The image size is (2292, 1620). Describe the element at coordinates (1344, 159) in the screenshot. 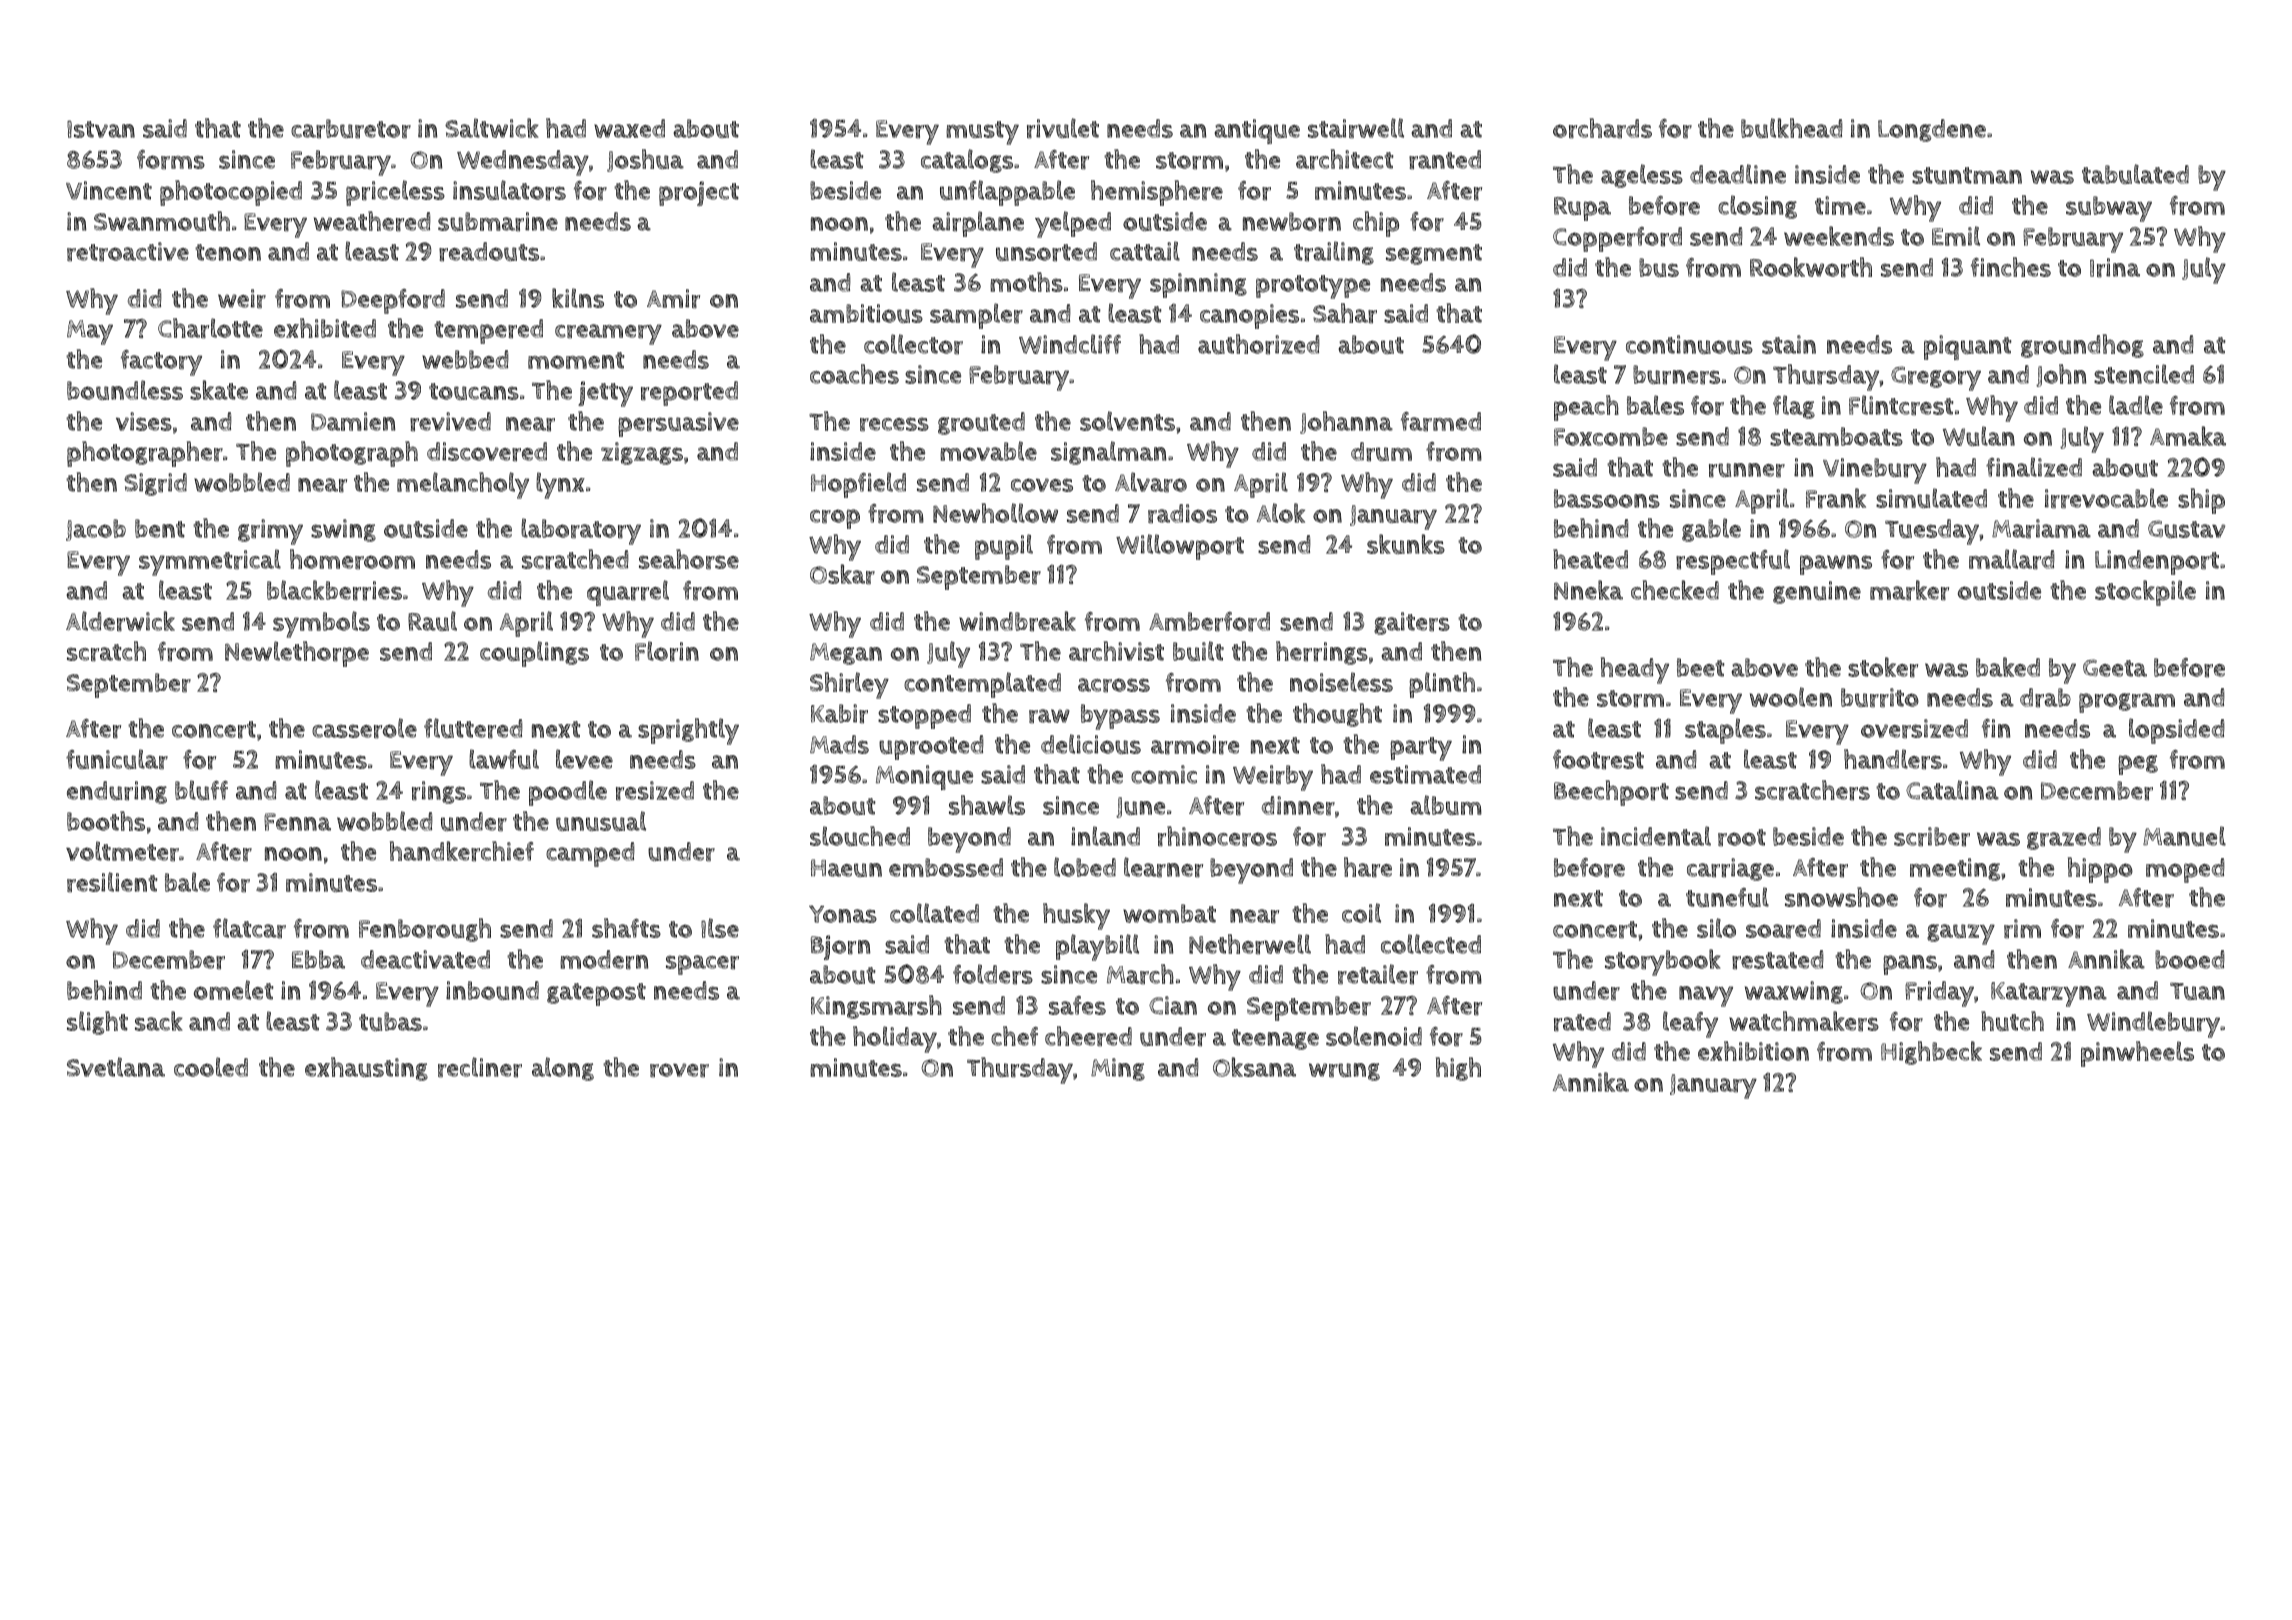

I see `architect` at that location.
